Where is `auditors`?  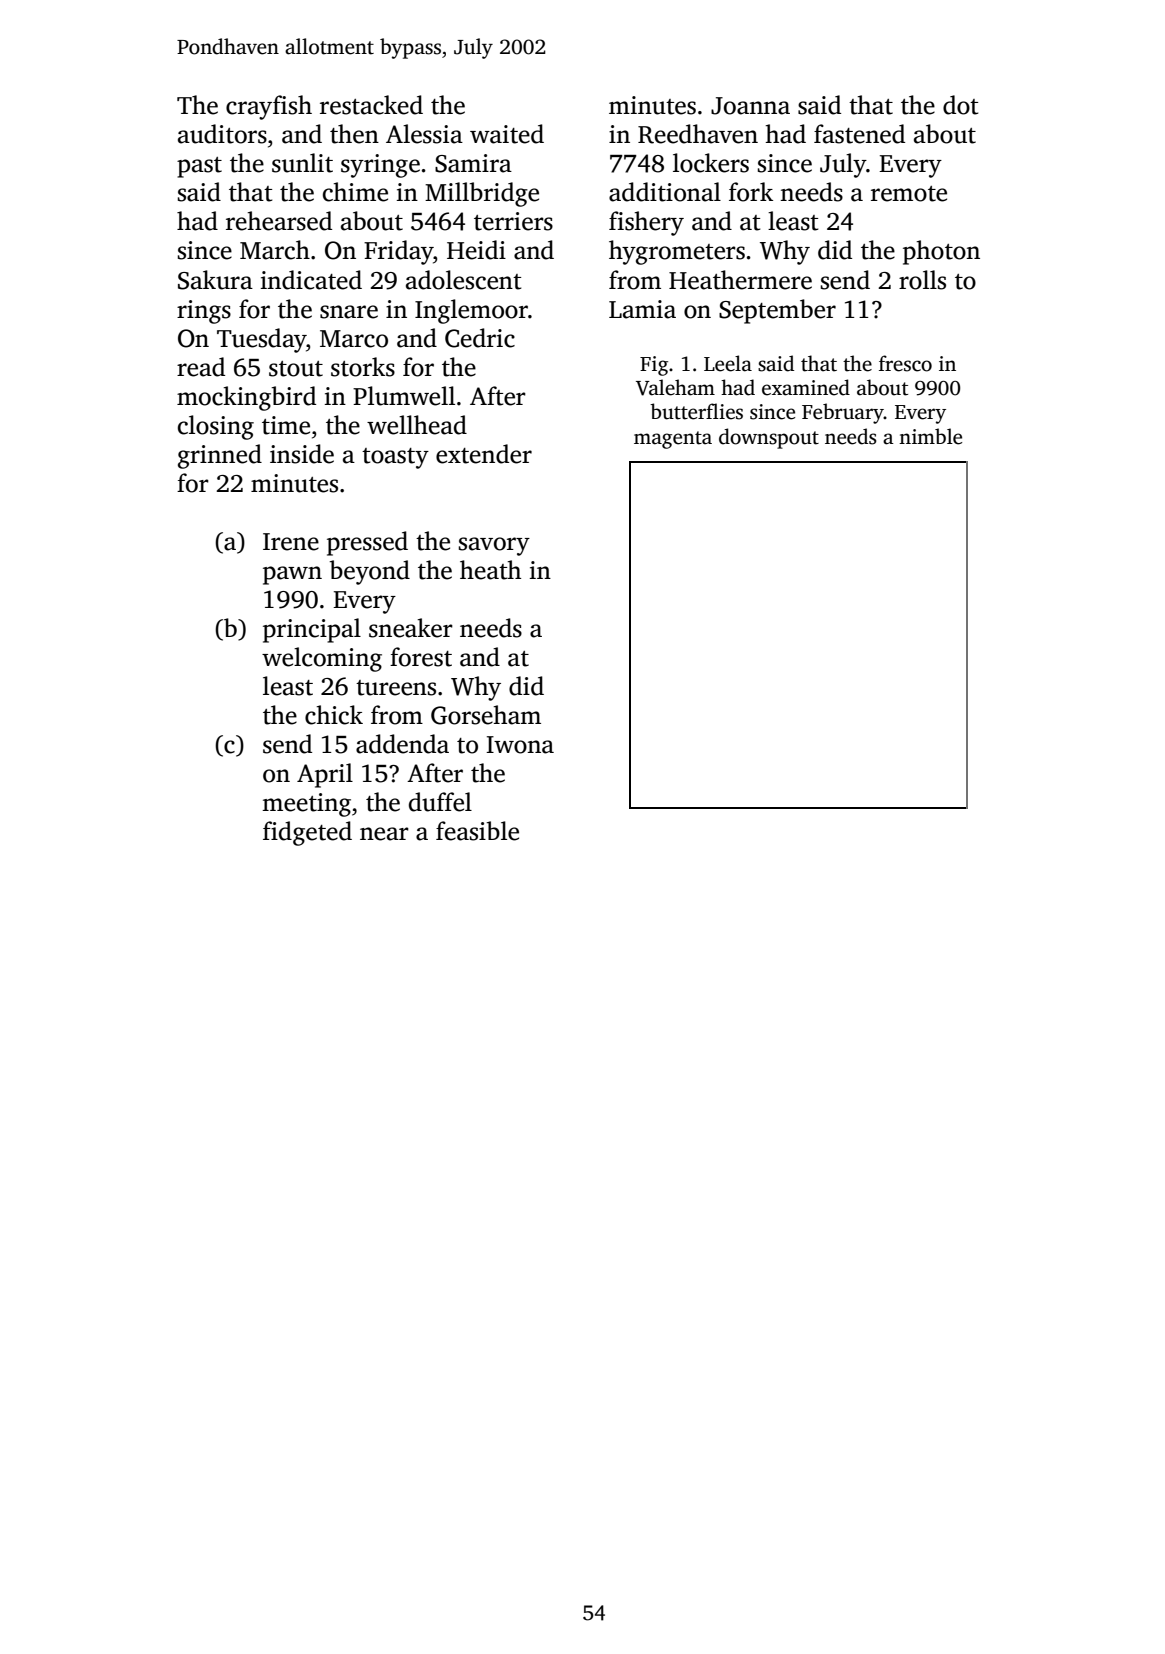 auditors is located at coordinates (222, 134).
